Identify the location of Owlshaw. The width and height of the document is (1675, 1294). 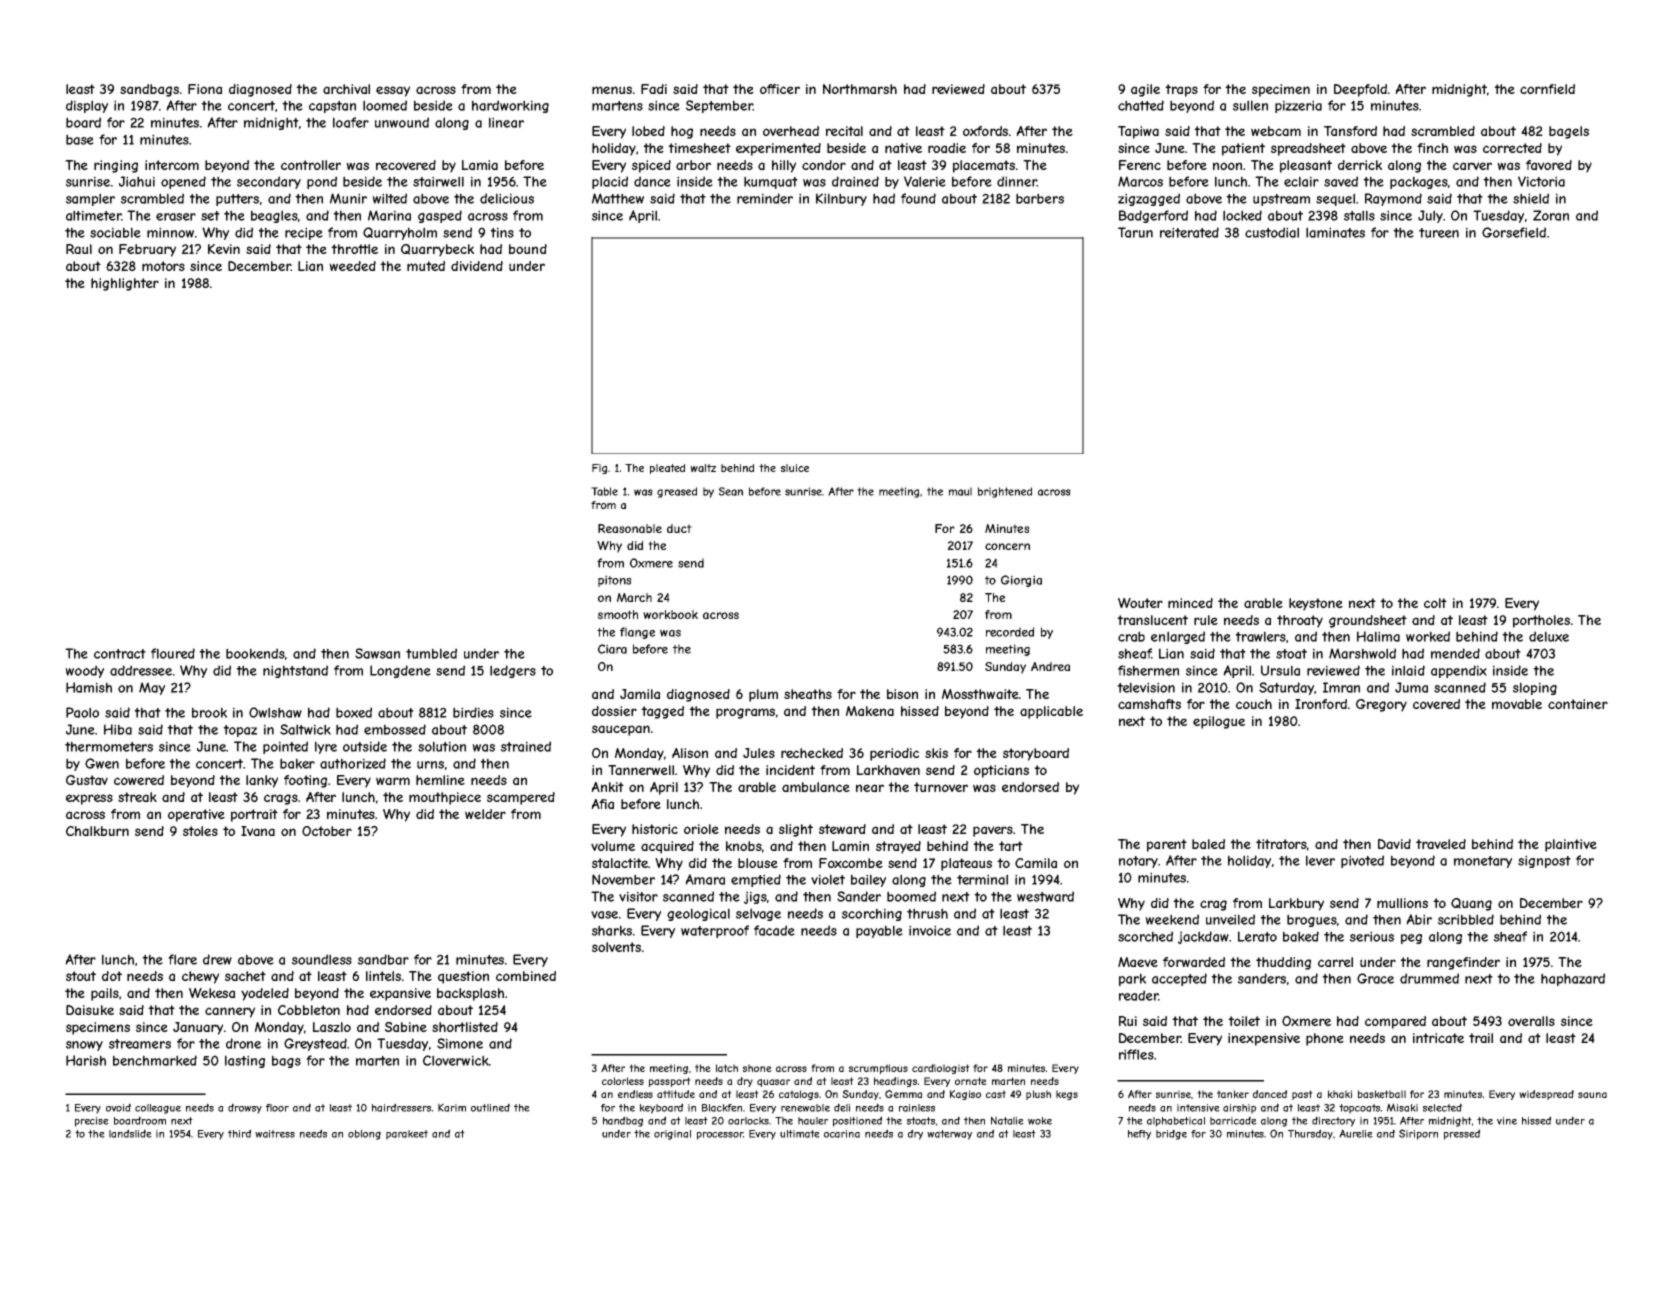
(275, 712).
